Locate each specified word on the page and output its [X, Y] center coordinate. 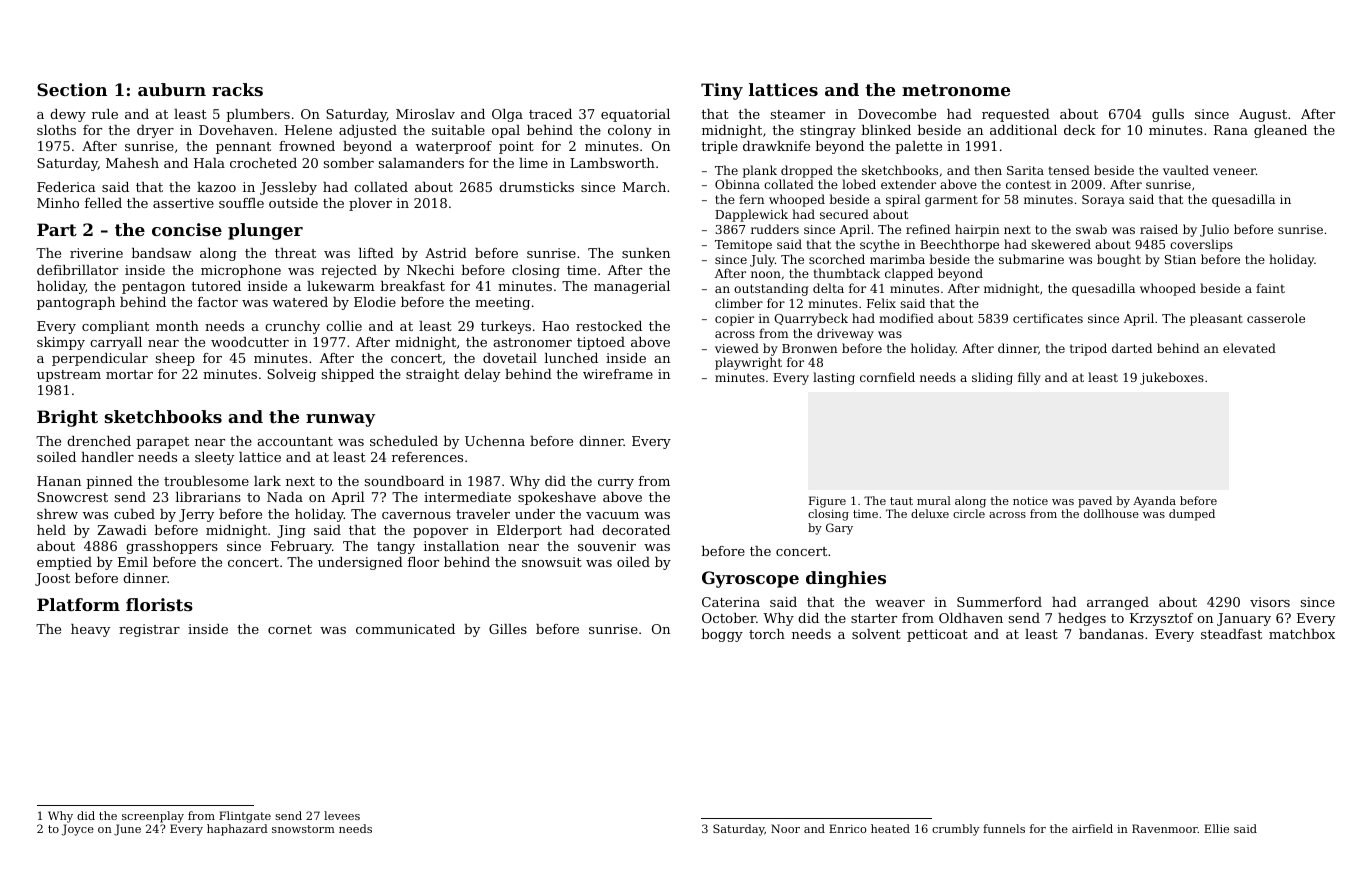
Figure [827, 502]
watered [300, 302]
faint [1270, 288]
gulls [1168, 115]
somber [349, 163]
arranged [1118, 603]
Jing [291, 531]
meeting [502, 303]
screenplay [153, 817]
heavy [90, 630]
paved [1095, 502]
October [729, 618]
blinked [886, 130]
